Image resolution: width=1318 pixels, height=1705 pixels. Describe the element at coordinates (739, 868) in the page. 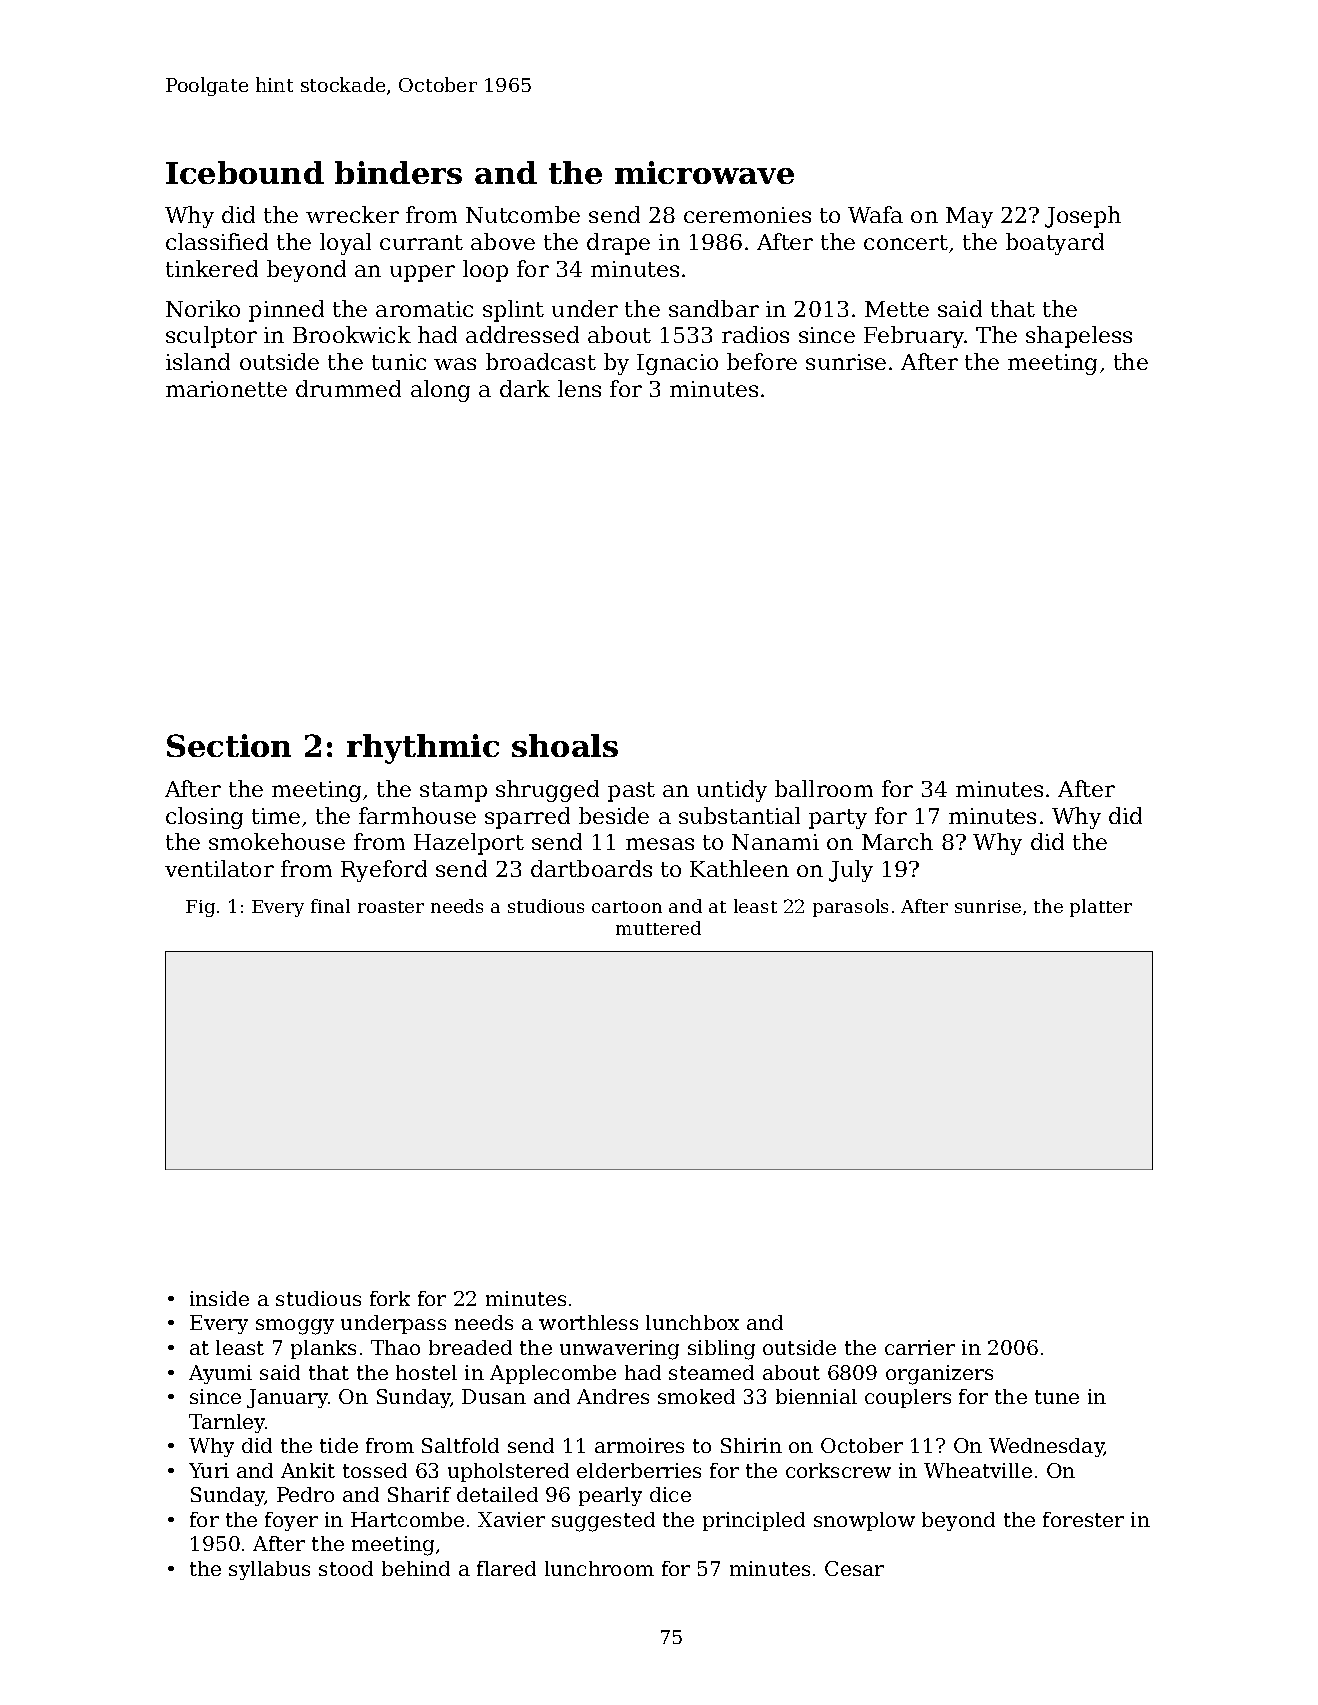

I see `Kathleen` at that location.
